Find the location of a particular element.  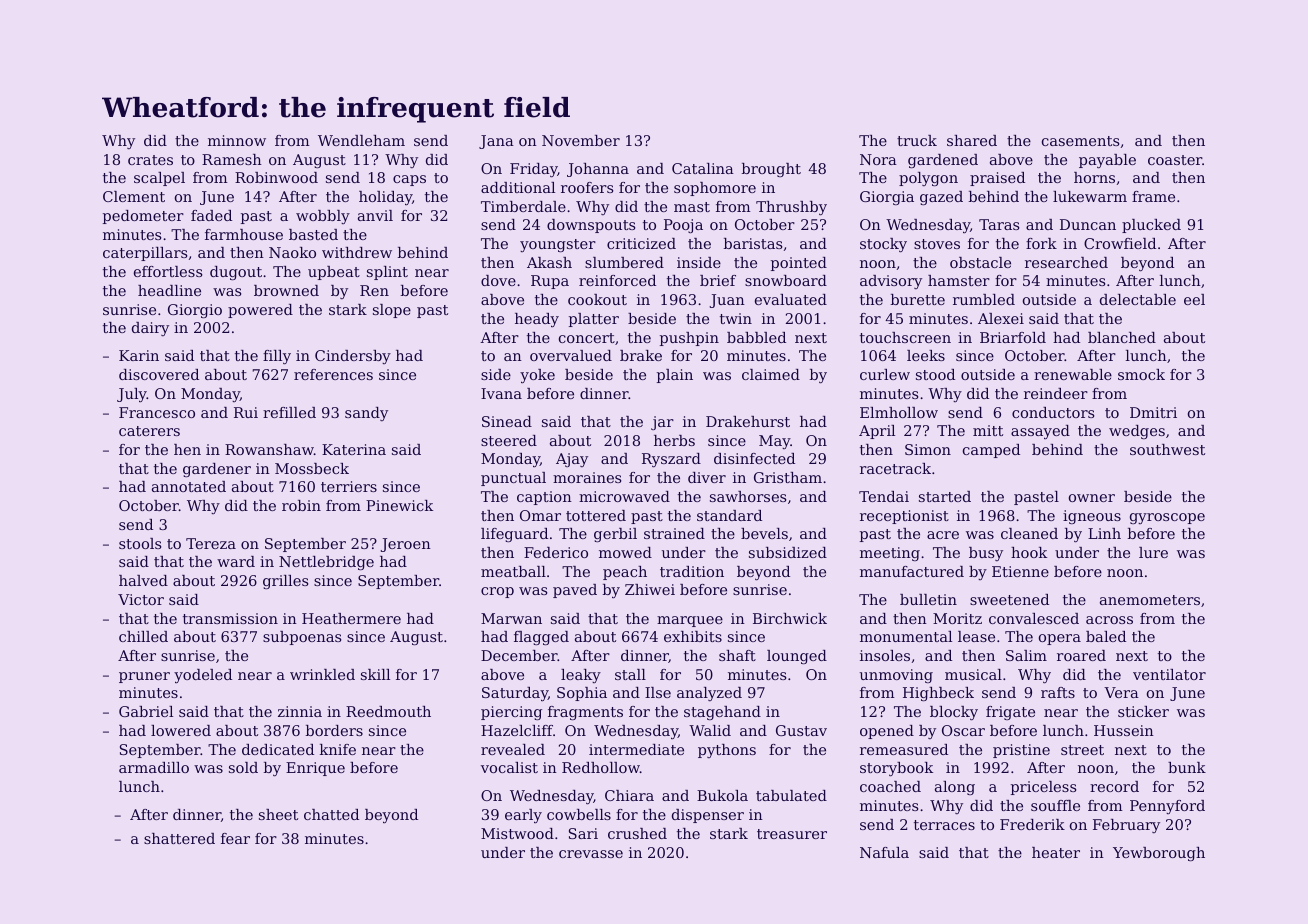

souffle is located at coordinates (1055, 805).
